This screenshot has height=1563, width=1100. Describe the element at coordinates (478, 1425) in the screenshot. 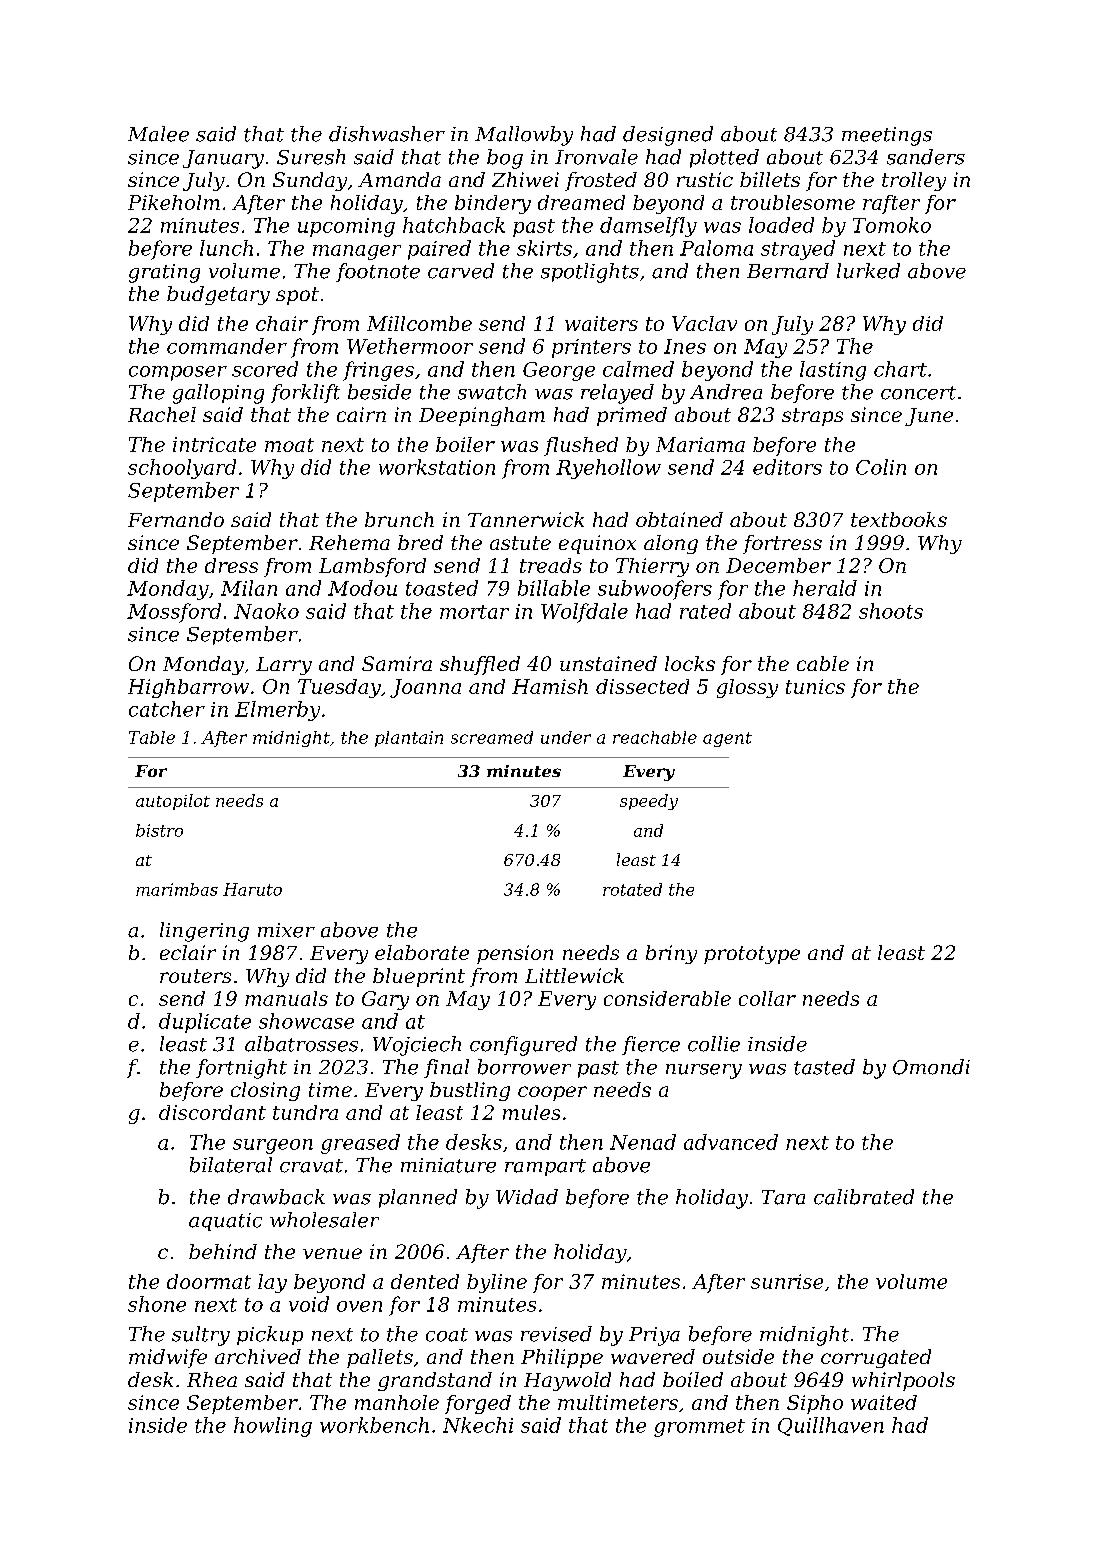

I see `Nkechi` at that location.
